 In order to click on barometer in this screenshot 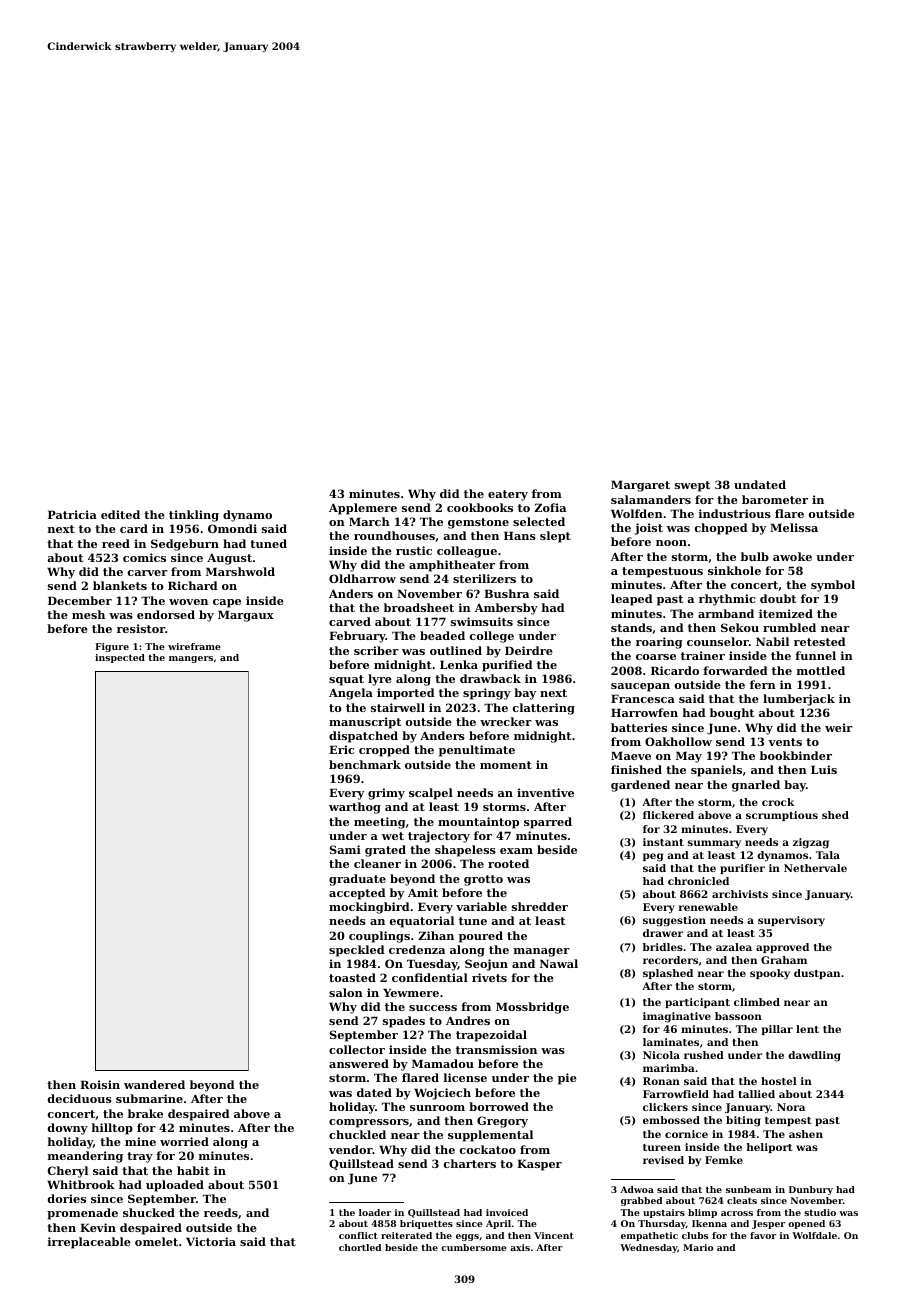, I will do `click(775, 499)`.
